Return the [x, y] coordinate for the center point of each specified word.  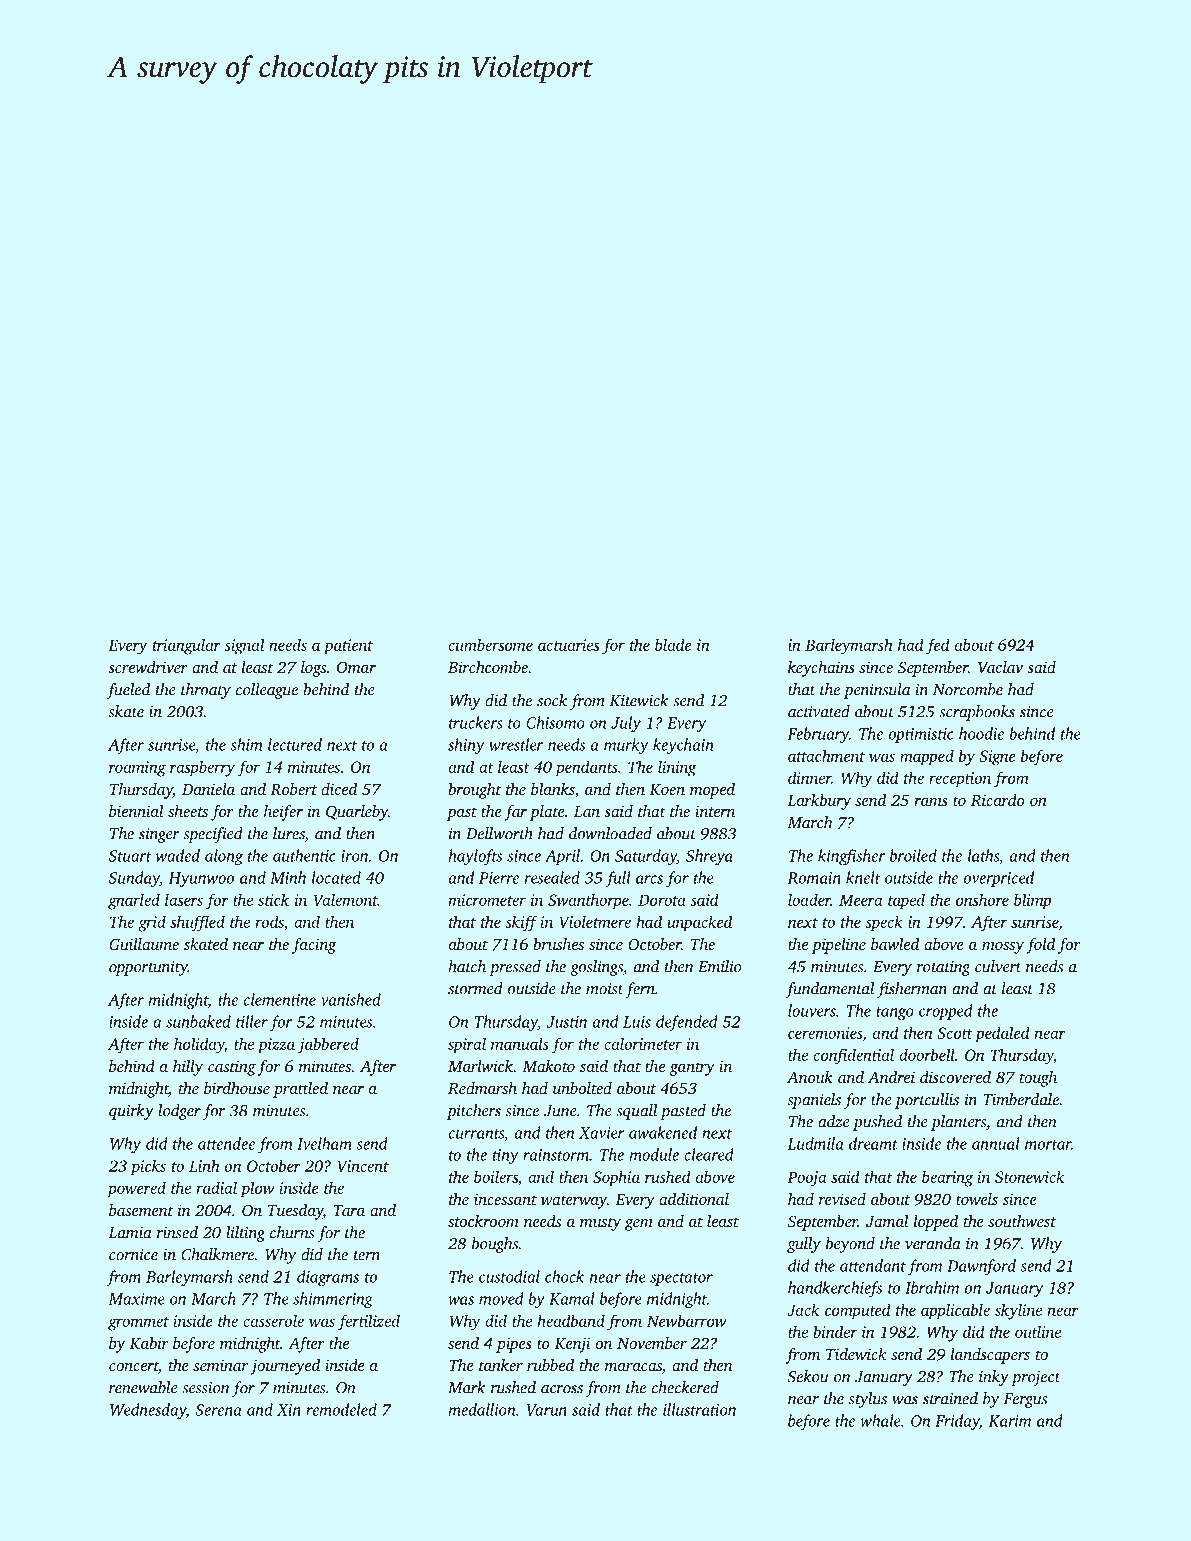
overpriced [999, 879]
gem [639, 1225]
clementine [280, 999]
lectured [295, 744]
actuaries [568, 645]
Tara [349, 1210]
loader [809, 899]
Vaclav [1000, 667]
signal [244, 646]
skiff [521, 923]
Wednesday [148, 1411]
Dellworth [499, 833]
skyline [1018, 1311]
